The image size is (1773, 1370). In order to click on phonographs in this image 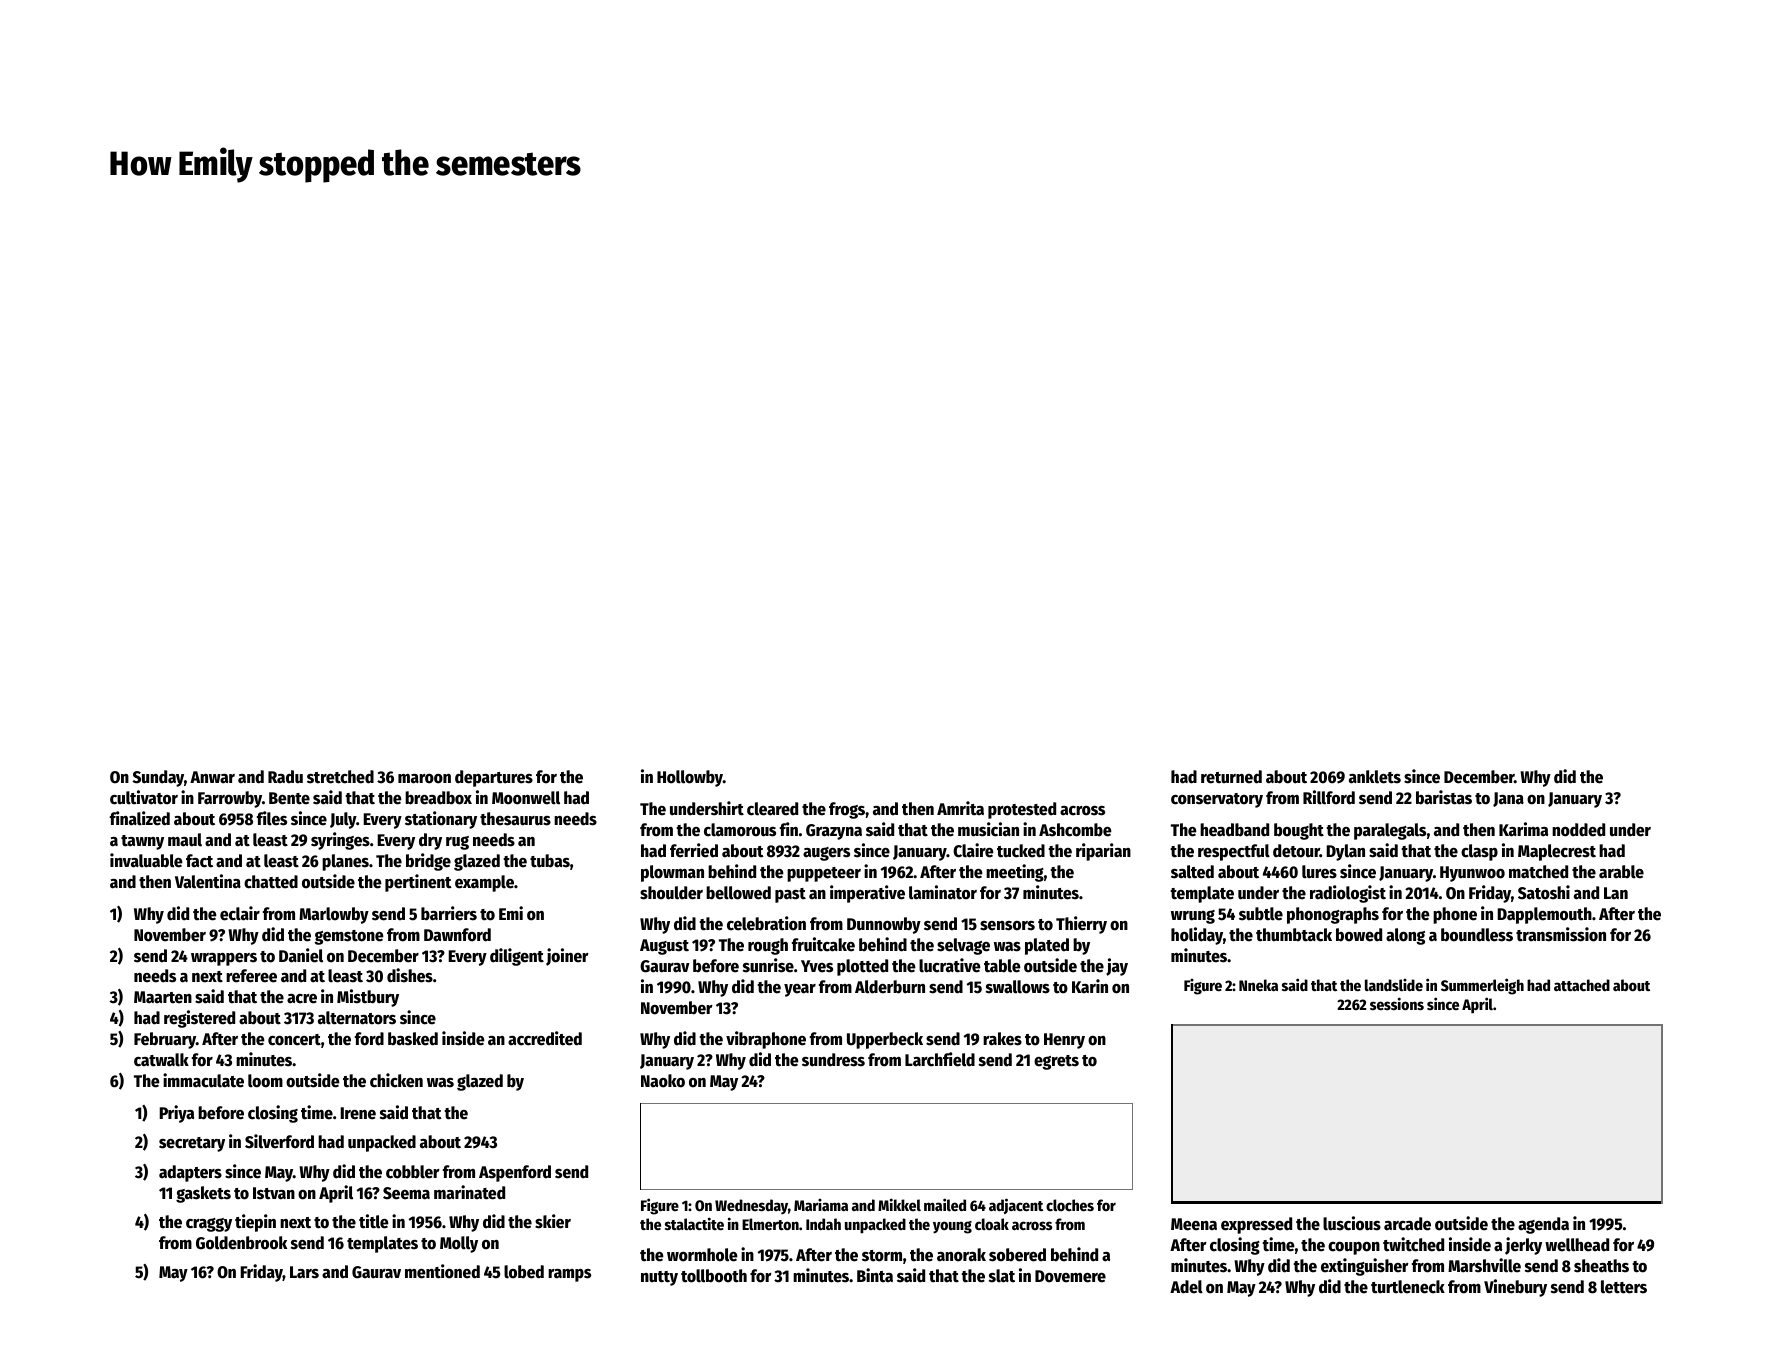, I will do `click(1333, 915)`.
